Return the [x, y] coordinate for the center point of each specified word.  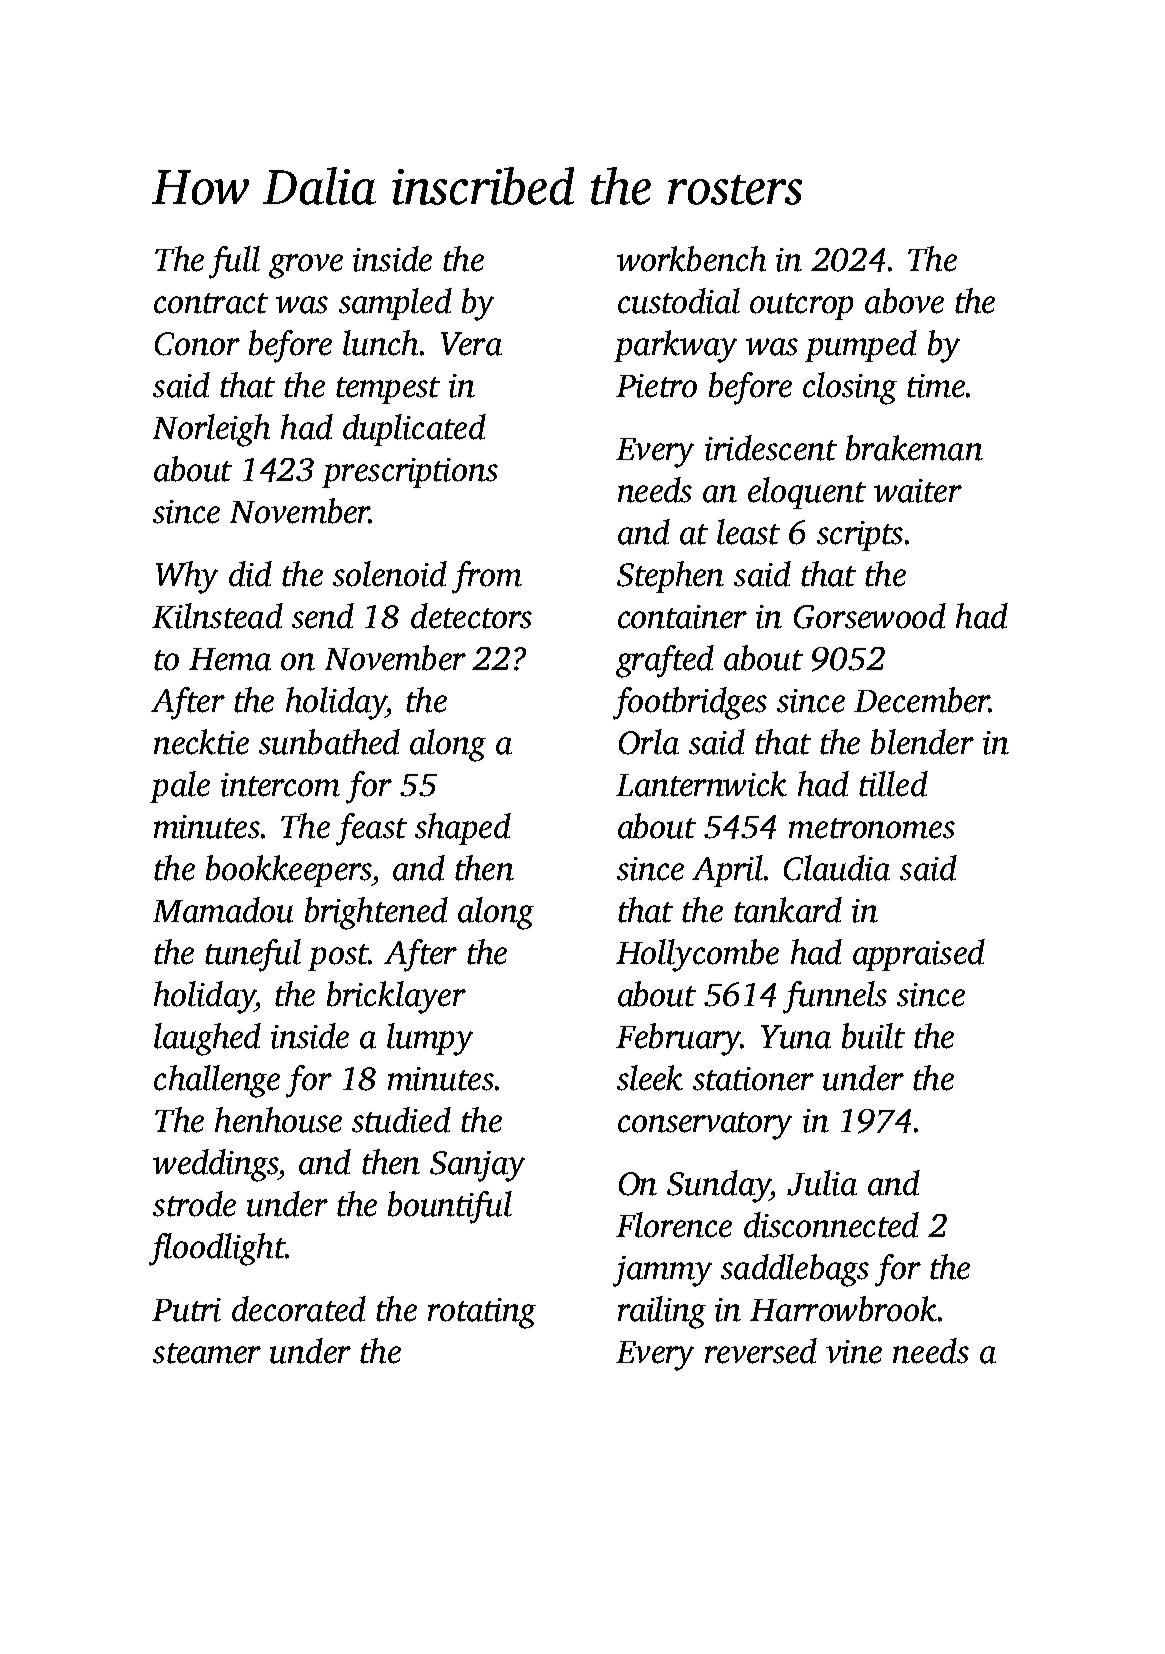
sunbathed [329, 742]
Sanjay [477, 1166]
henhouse [278, 1120]
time [936, 386]
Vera [471, 344]
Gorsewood [870, 616]
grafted [665, 661]
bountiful [450, 1207]
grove [306, 266]
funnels [835, 997]
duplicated [414, 430]
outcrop [801, 306]
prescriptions [410, 473]
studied [401, 1120]
